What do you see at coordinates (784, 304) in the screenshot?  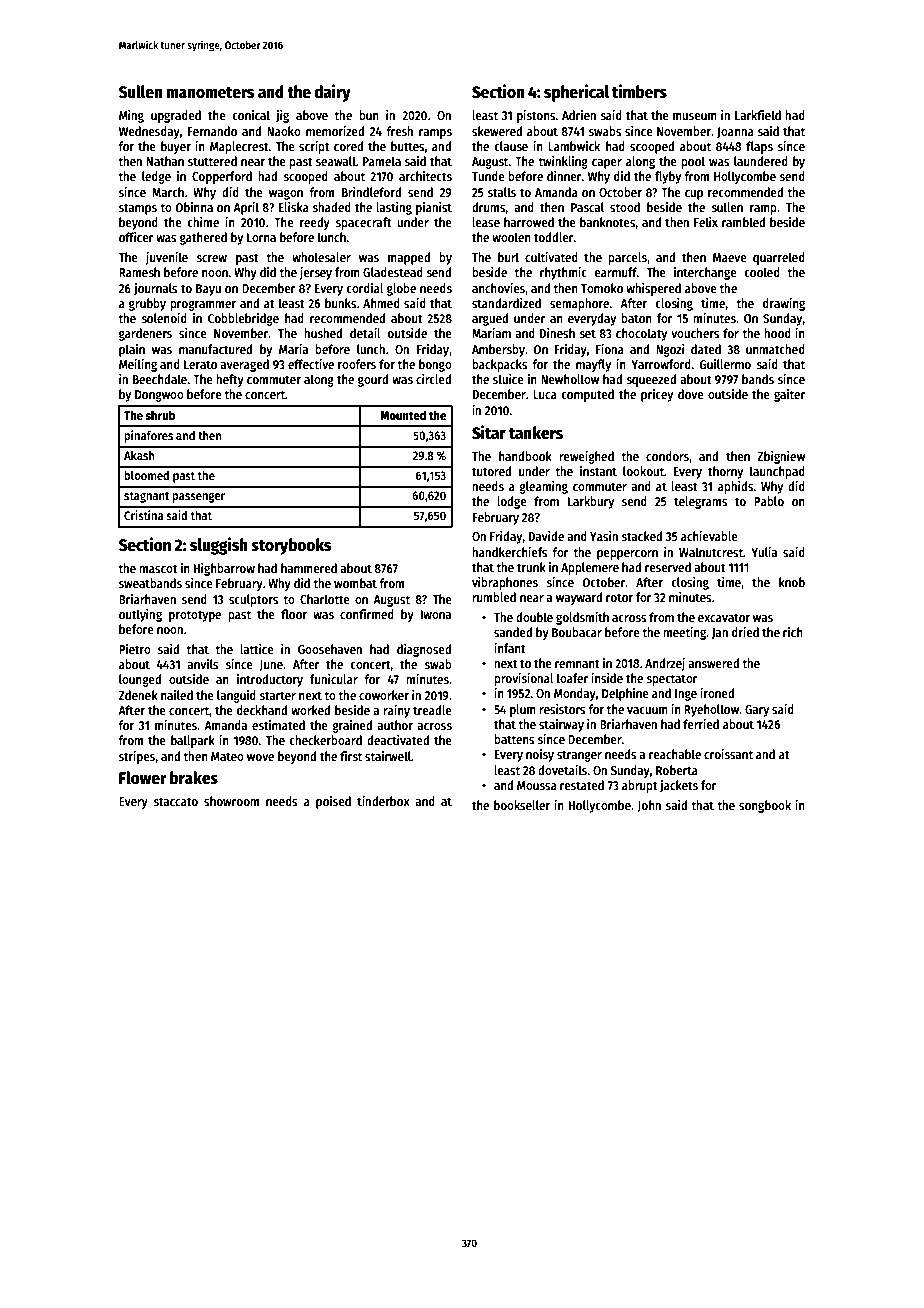 I see `drawing` at bounding box center [784, 304].
